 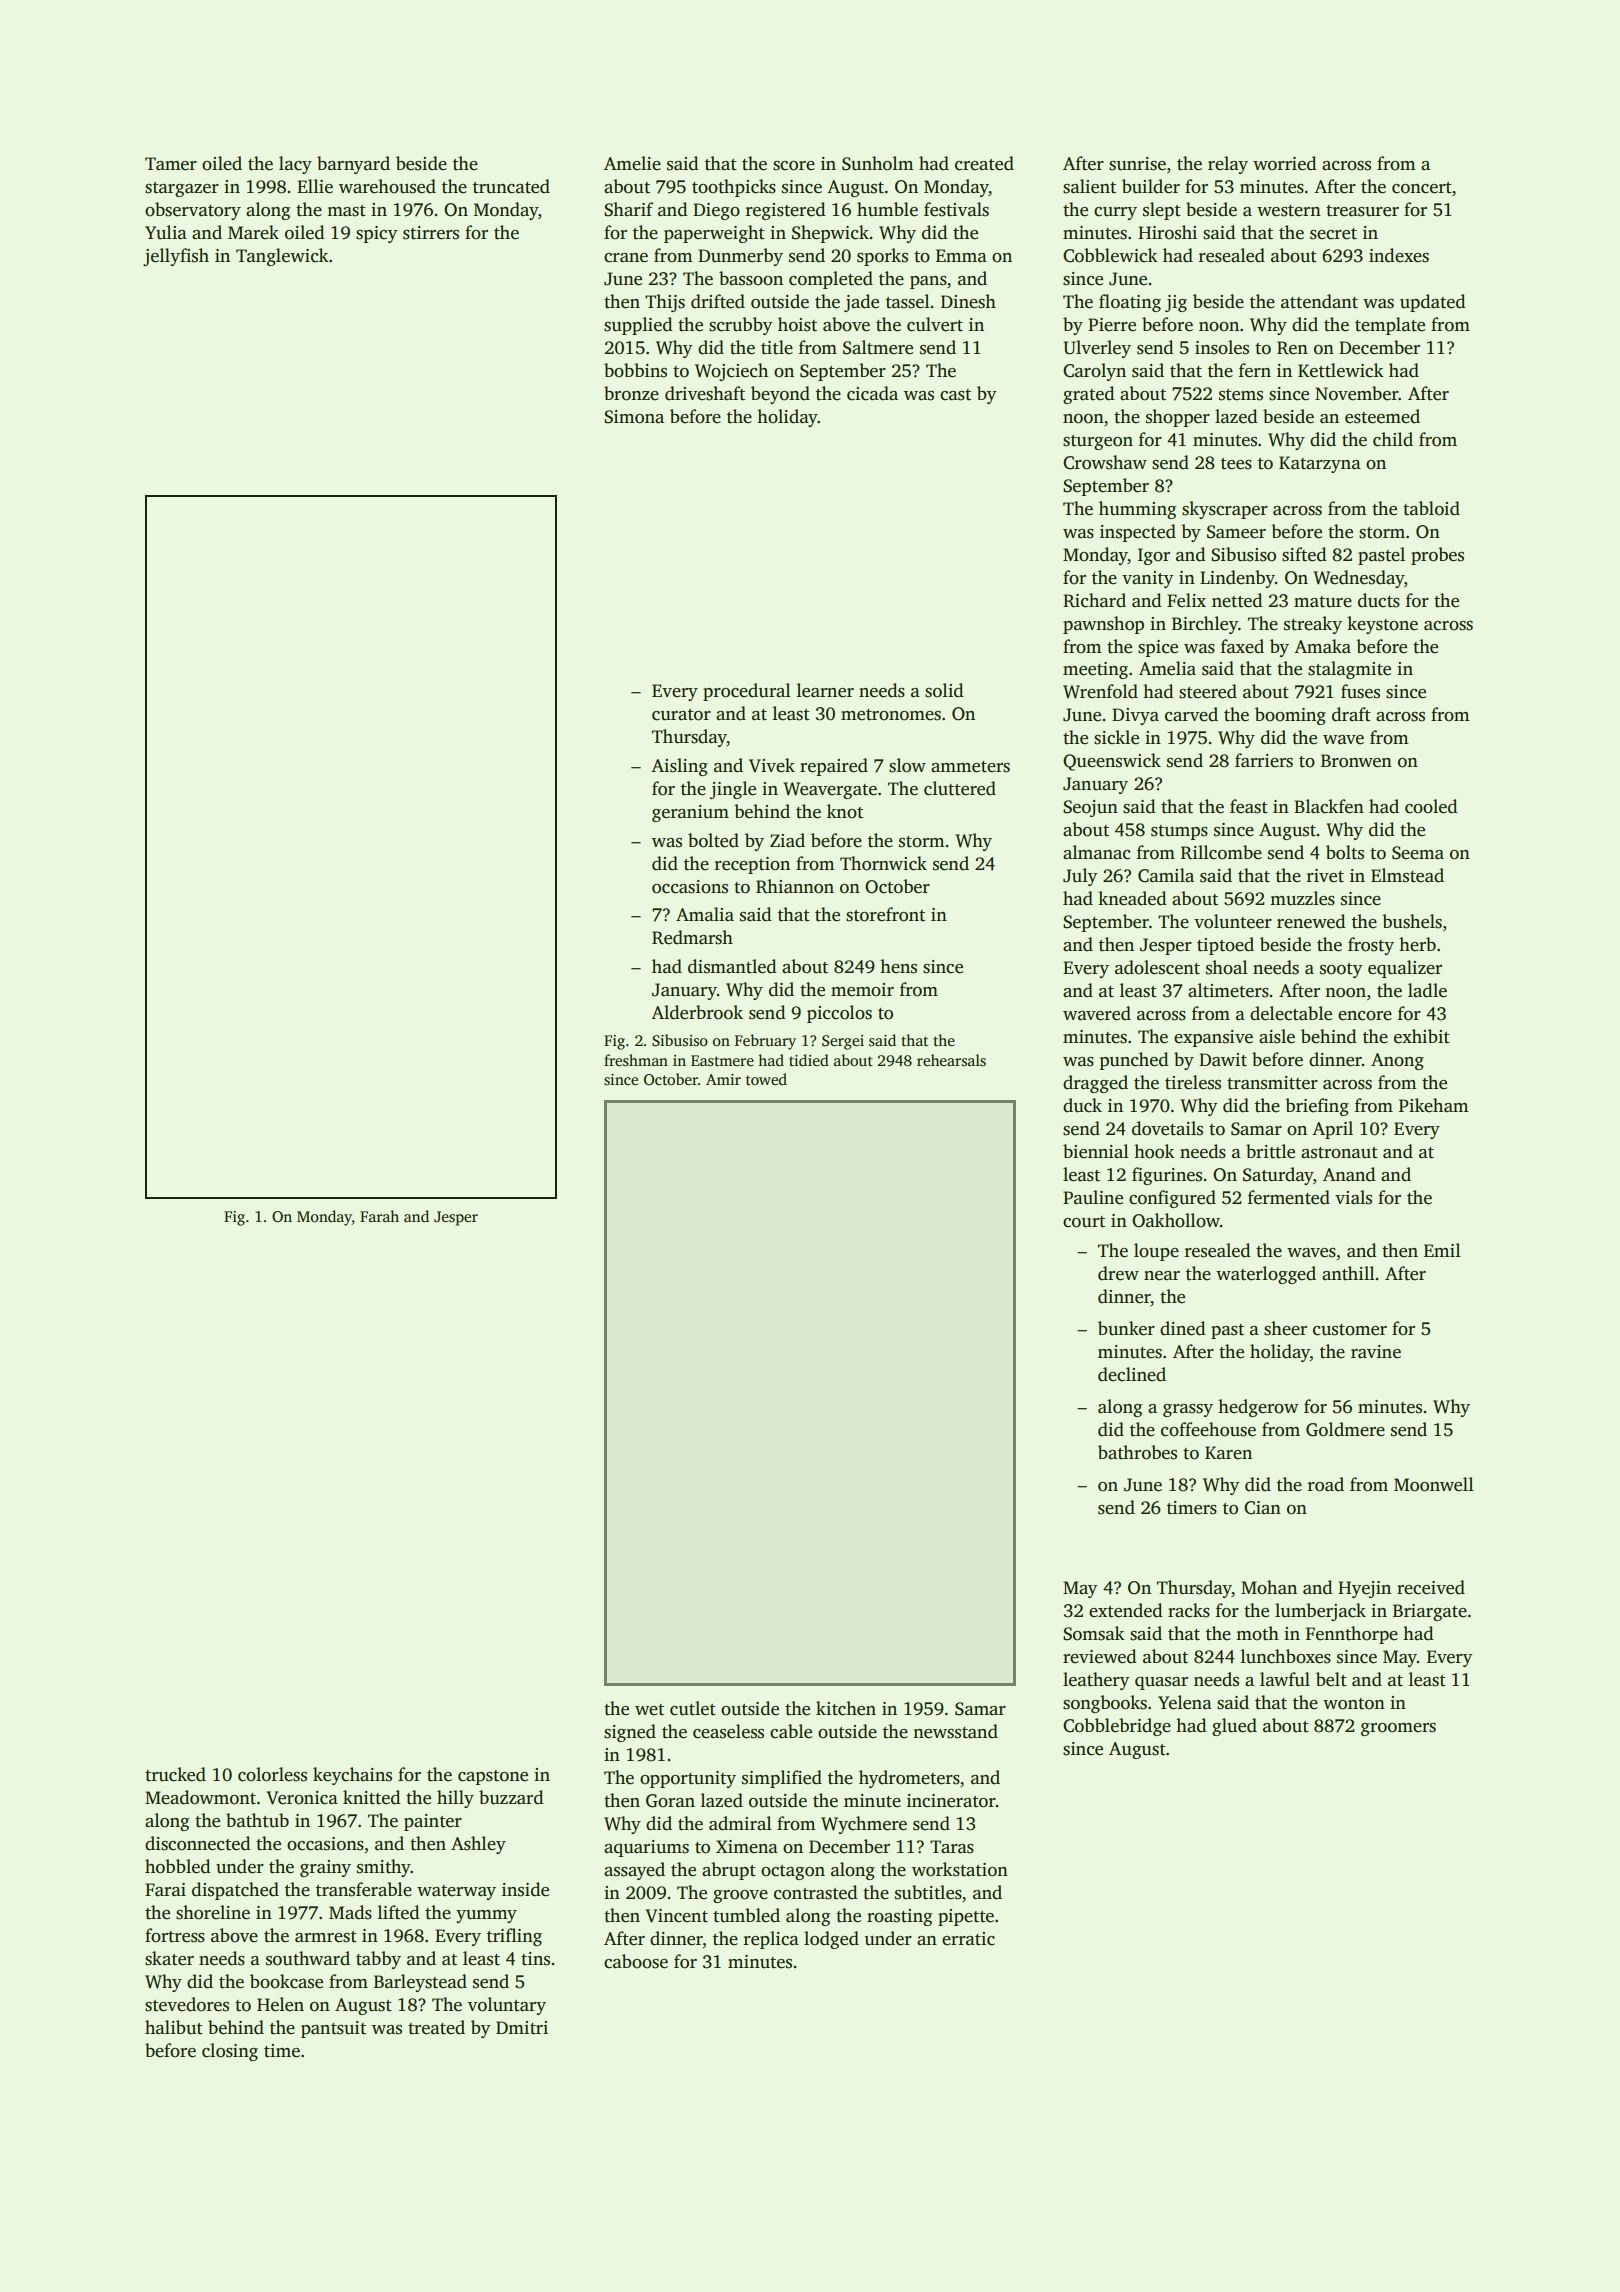 What do you see at coordinates (1234, 1727) in the image?
I see `glued` at bounding box center [1234, 1727].
